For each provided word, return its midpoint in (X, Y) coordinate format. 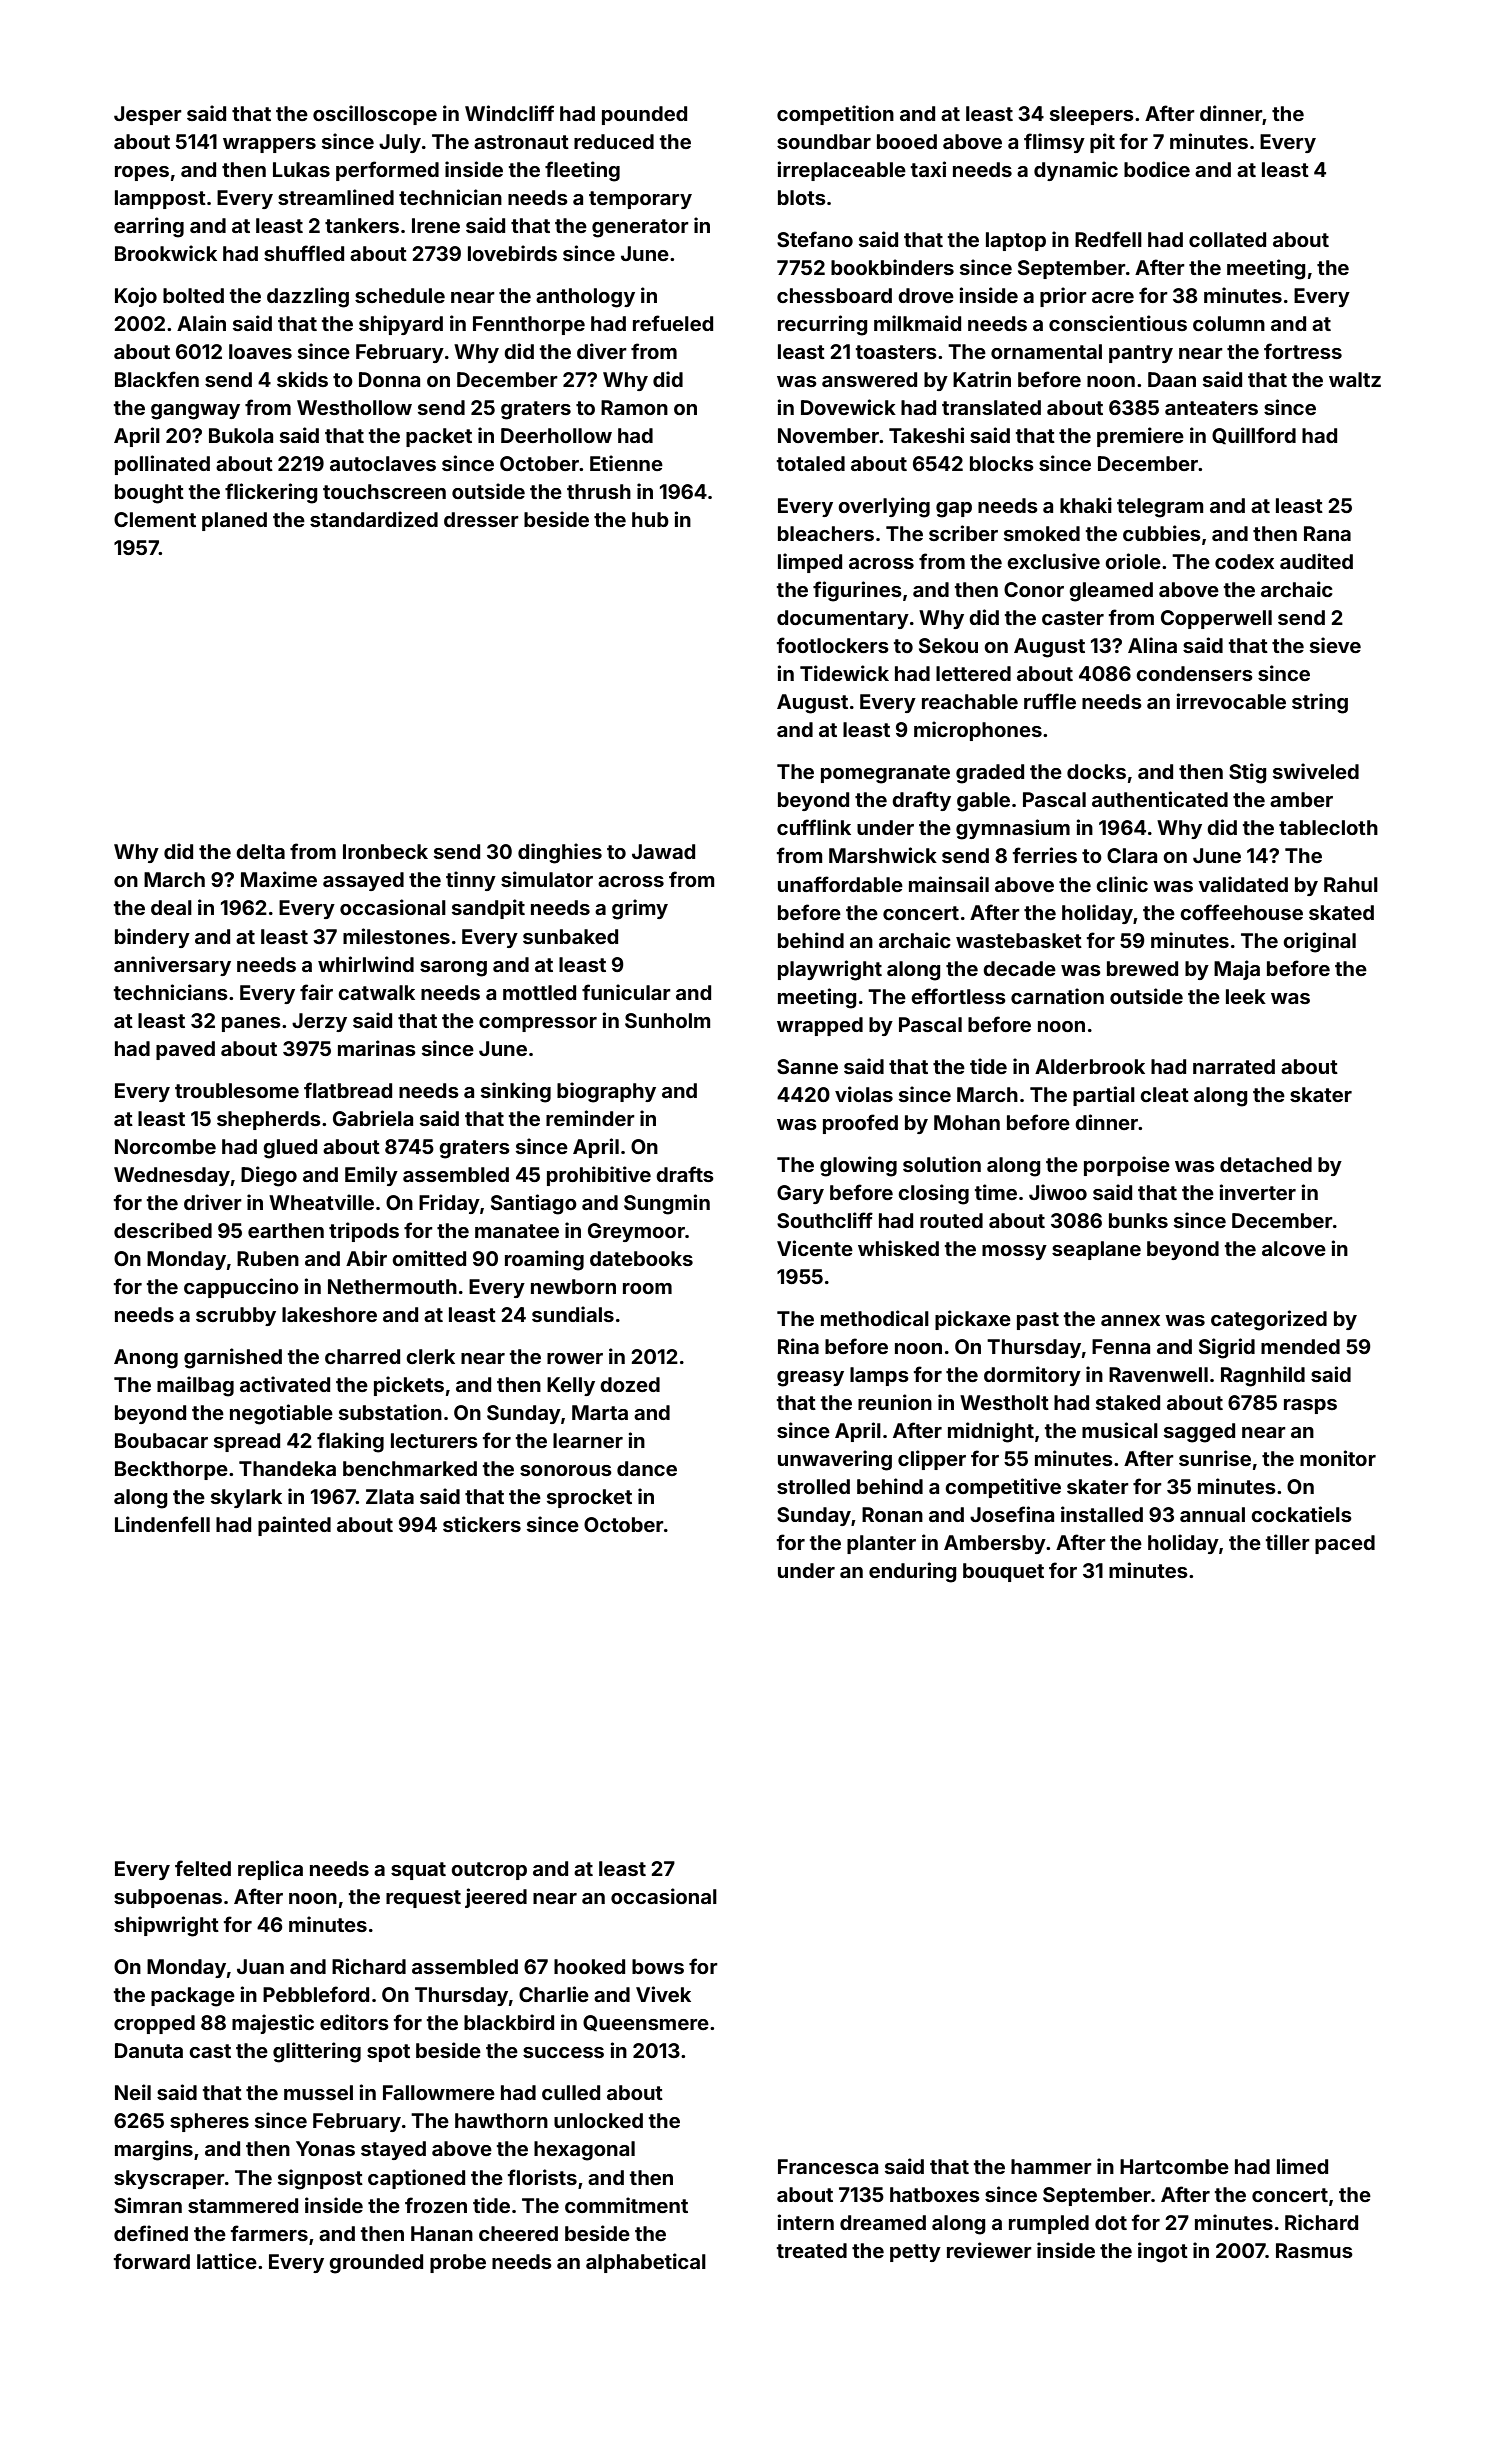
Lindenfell (162, 1524)
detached (1266, 1164)
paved (185, 1050)
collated (1227, 239)
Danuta (149, 2050)
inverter (1258, 1192)
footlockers (833, 645)
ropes (142, 173)
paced (1345, 1544)
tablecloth (1328, 827)
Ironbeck (385, 851)
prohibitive (599, 1176)
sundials (573, 1314)
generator (640, 228)
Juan (260, 1966)
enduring (913, 1572)
